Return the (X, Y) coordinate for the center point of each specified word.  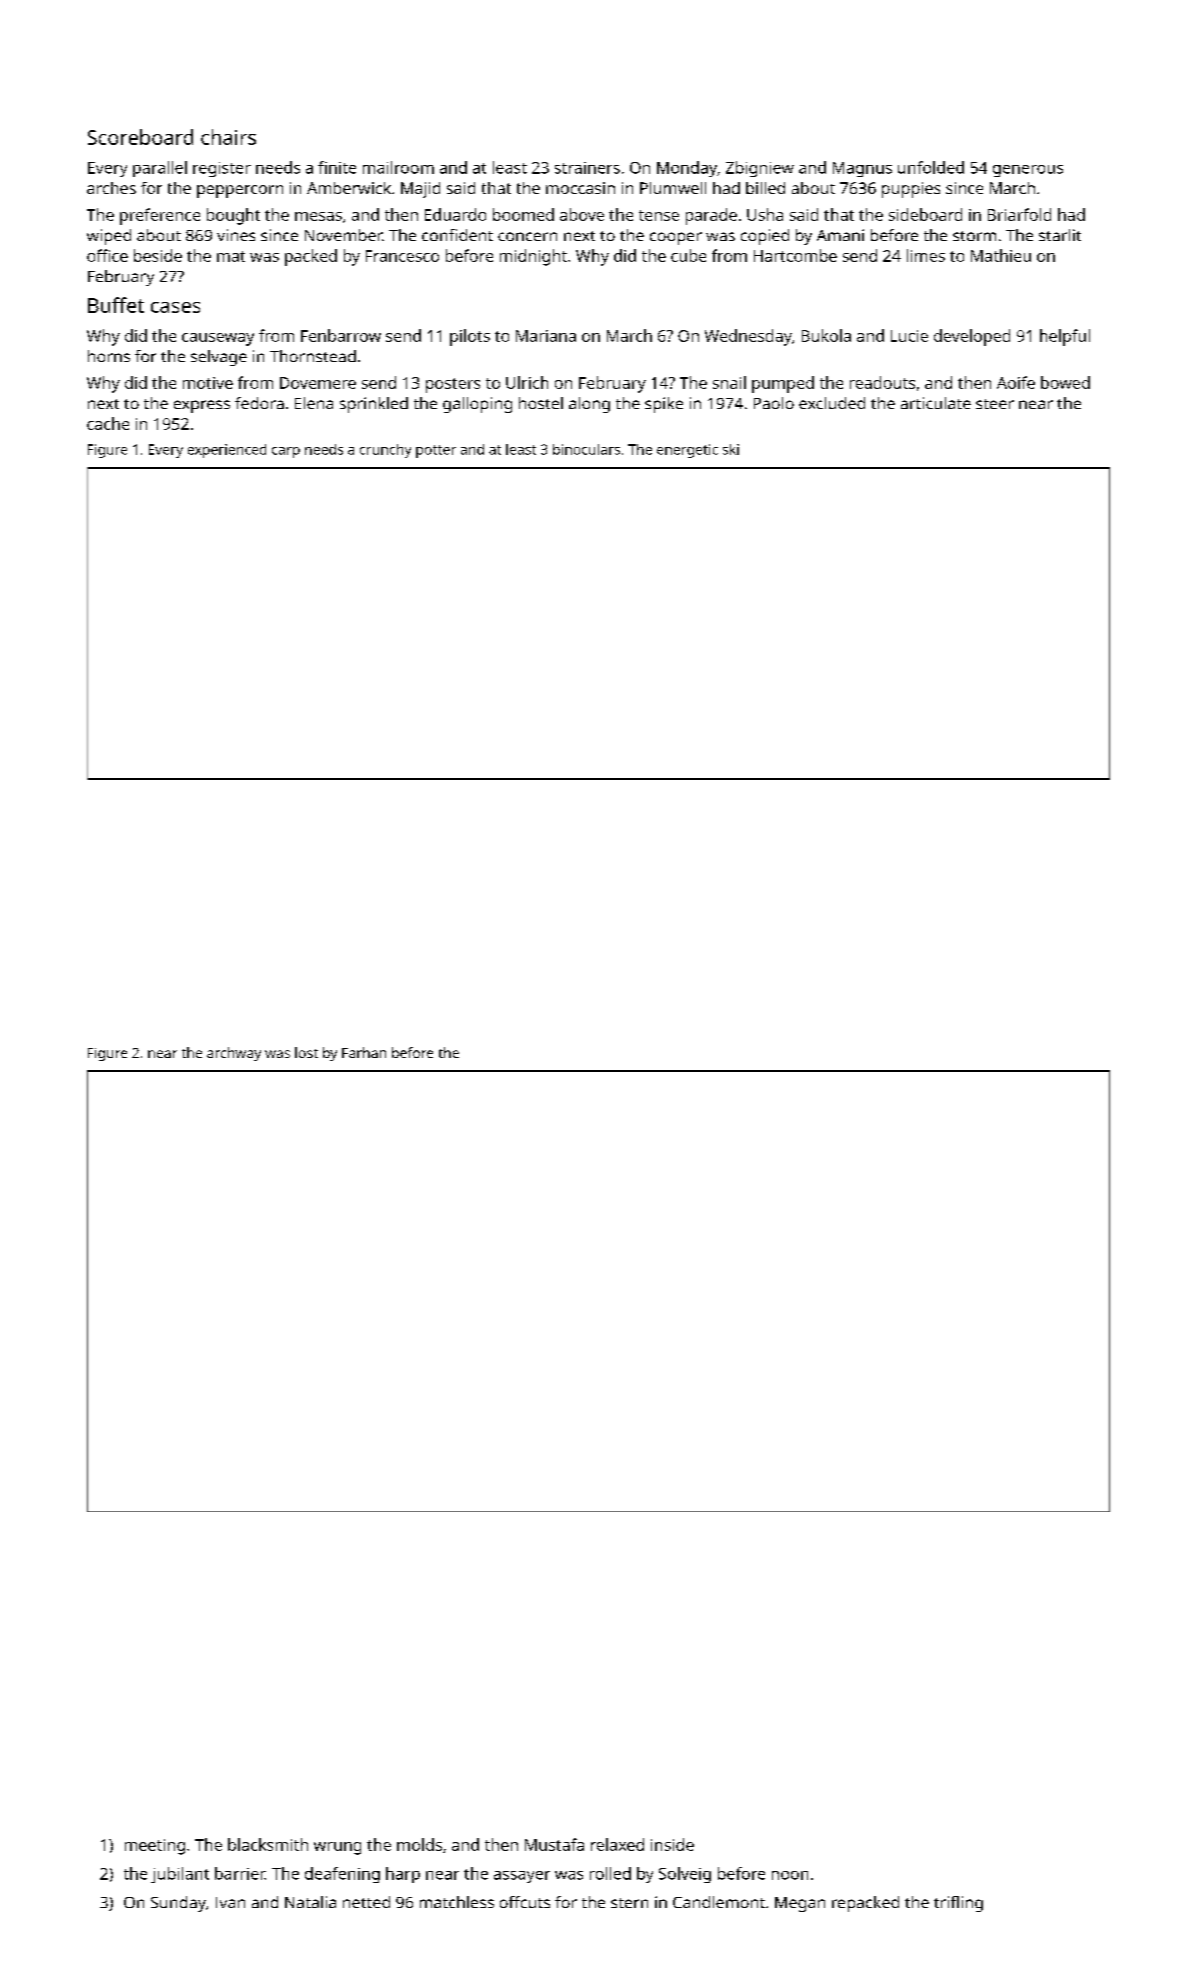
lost (306, 1052)
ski (731, 449)
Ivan (230, 1902)
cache (108, 423)
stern (629, 1903)
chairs (228, 137)
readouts (882, 382)
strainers (587, 168)
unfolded (931, 167)
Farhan (364, 1052)
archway (234, 1054)
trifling (958, 1904)
